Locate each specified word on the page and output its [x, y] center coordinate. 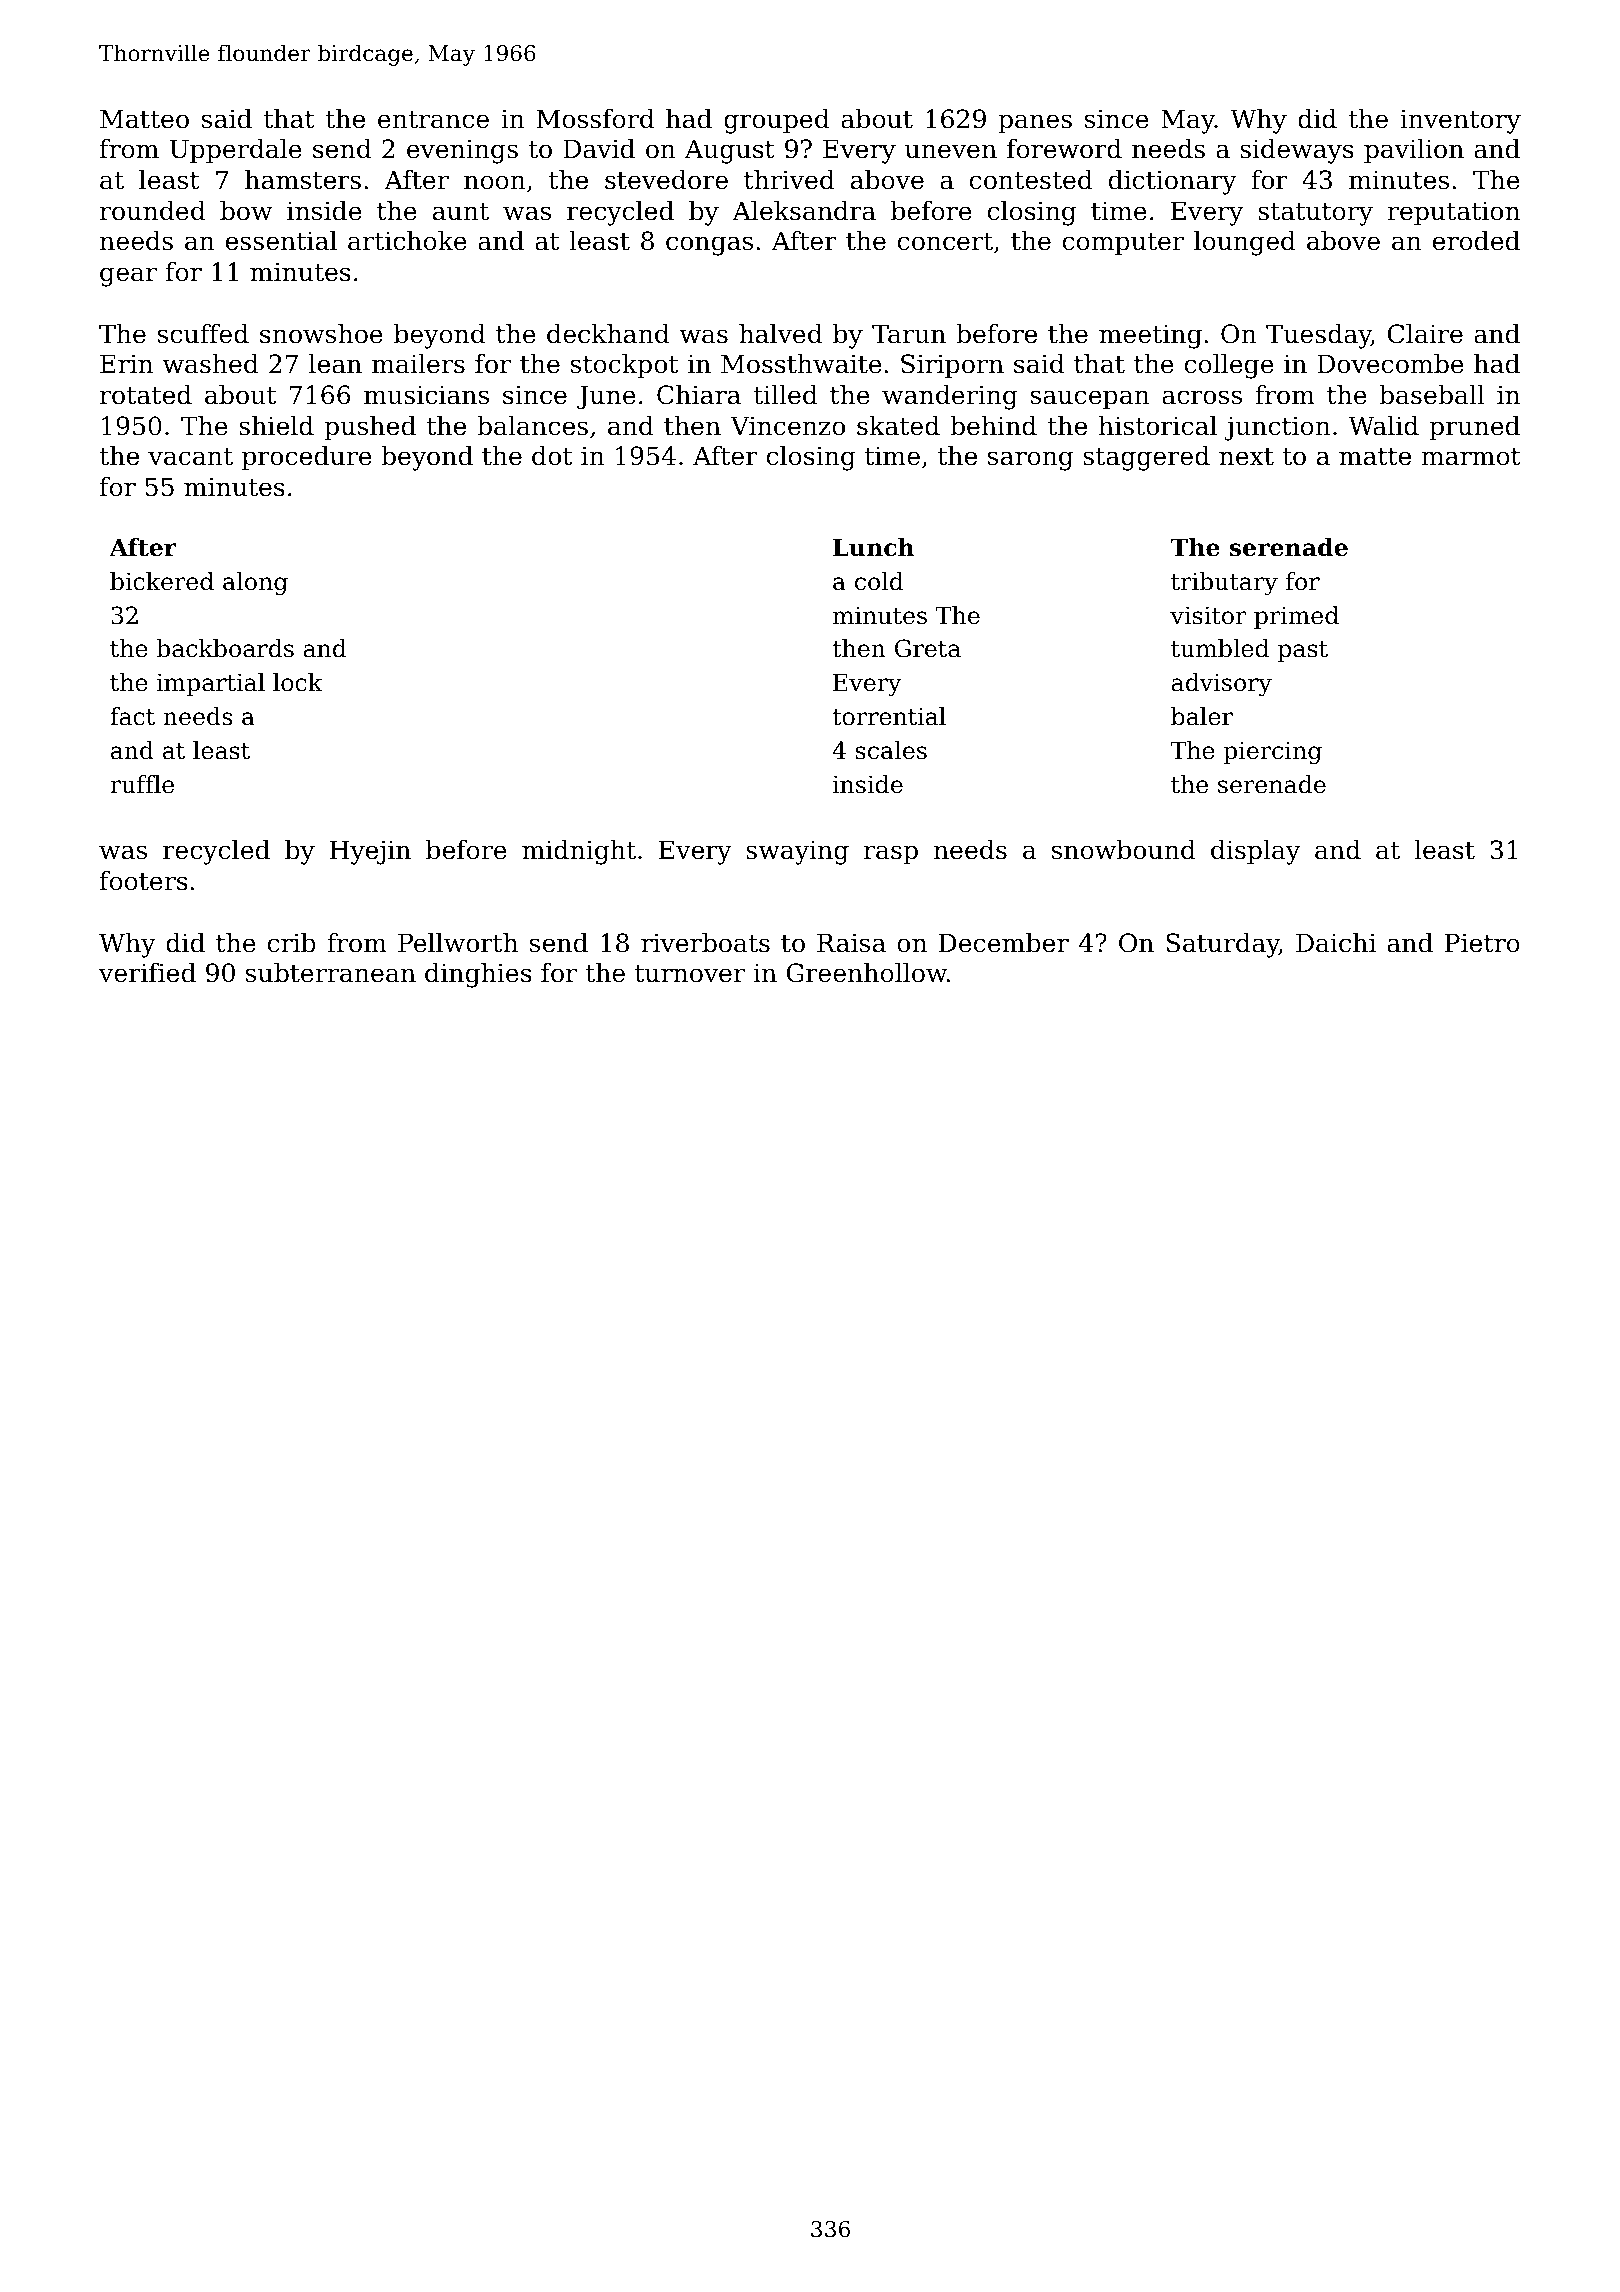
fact [132, 716]
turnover [690, 974]
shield [276, 426]
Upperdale [235, 151]
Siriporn [952, 366]
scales [891, 750]
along [255, 583]
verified [147, 973]
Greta [928, 648]
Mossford [595, 119]
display [1255, 852]
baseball [1432, 395]
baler [1202, 716]
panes [1035, 123]
